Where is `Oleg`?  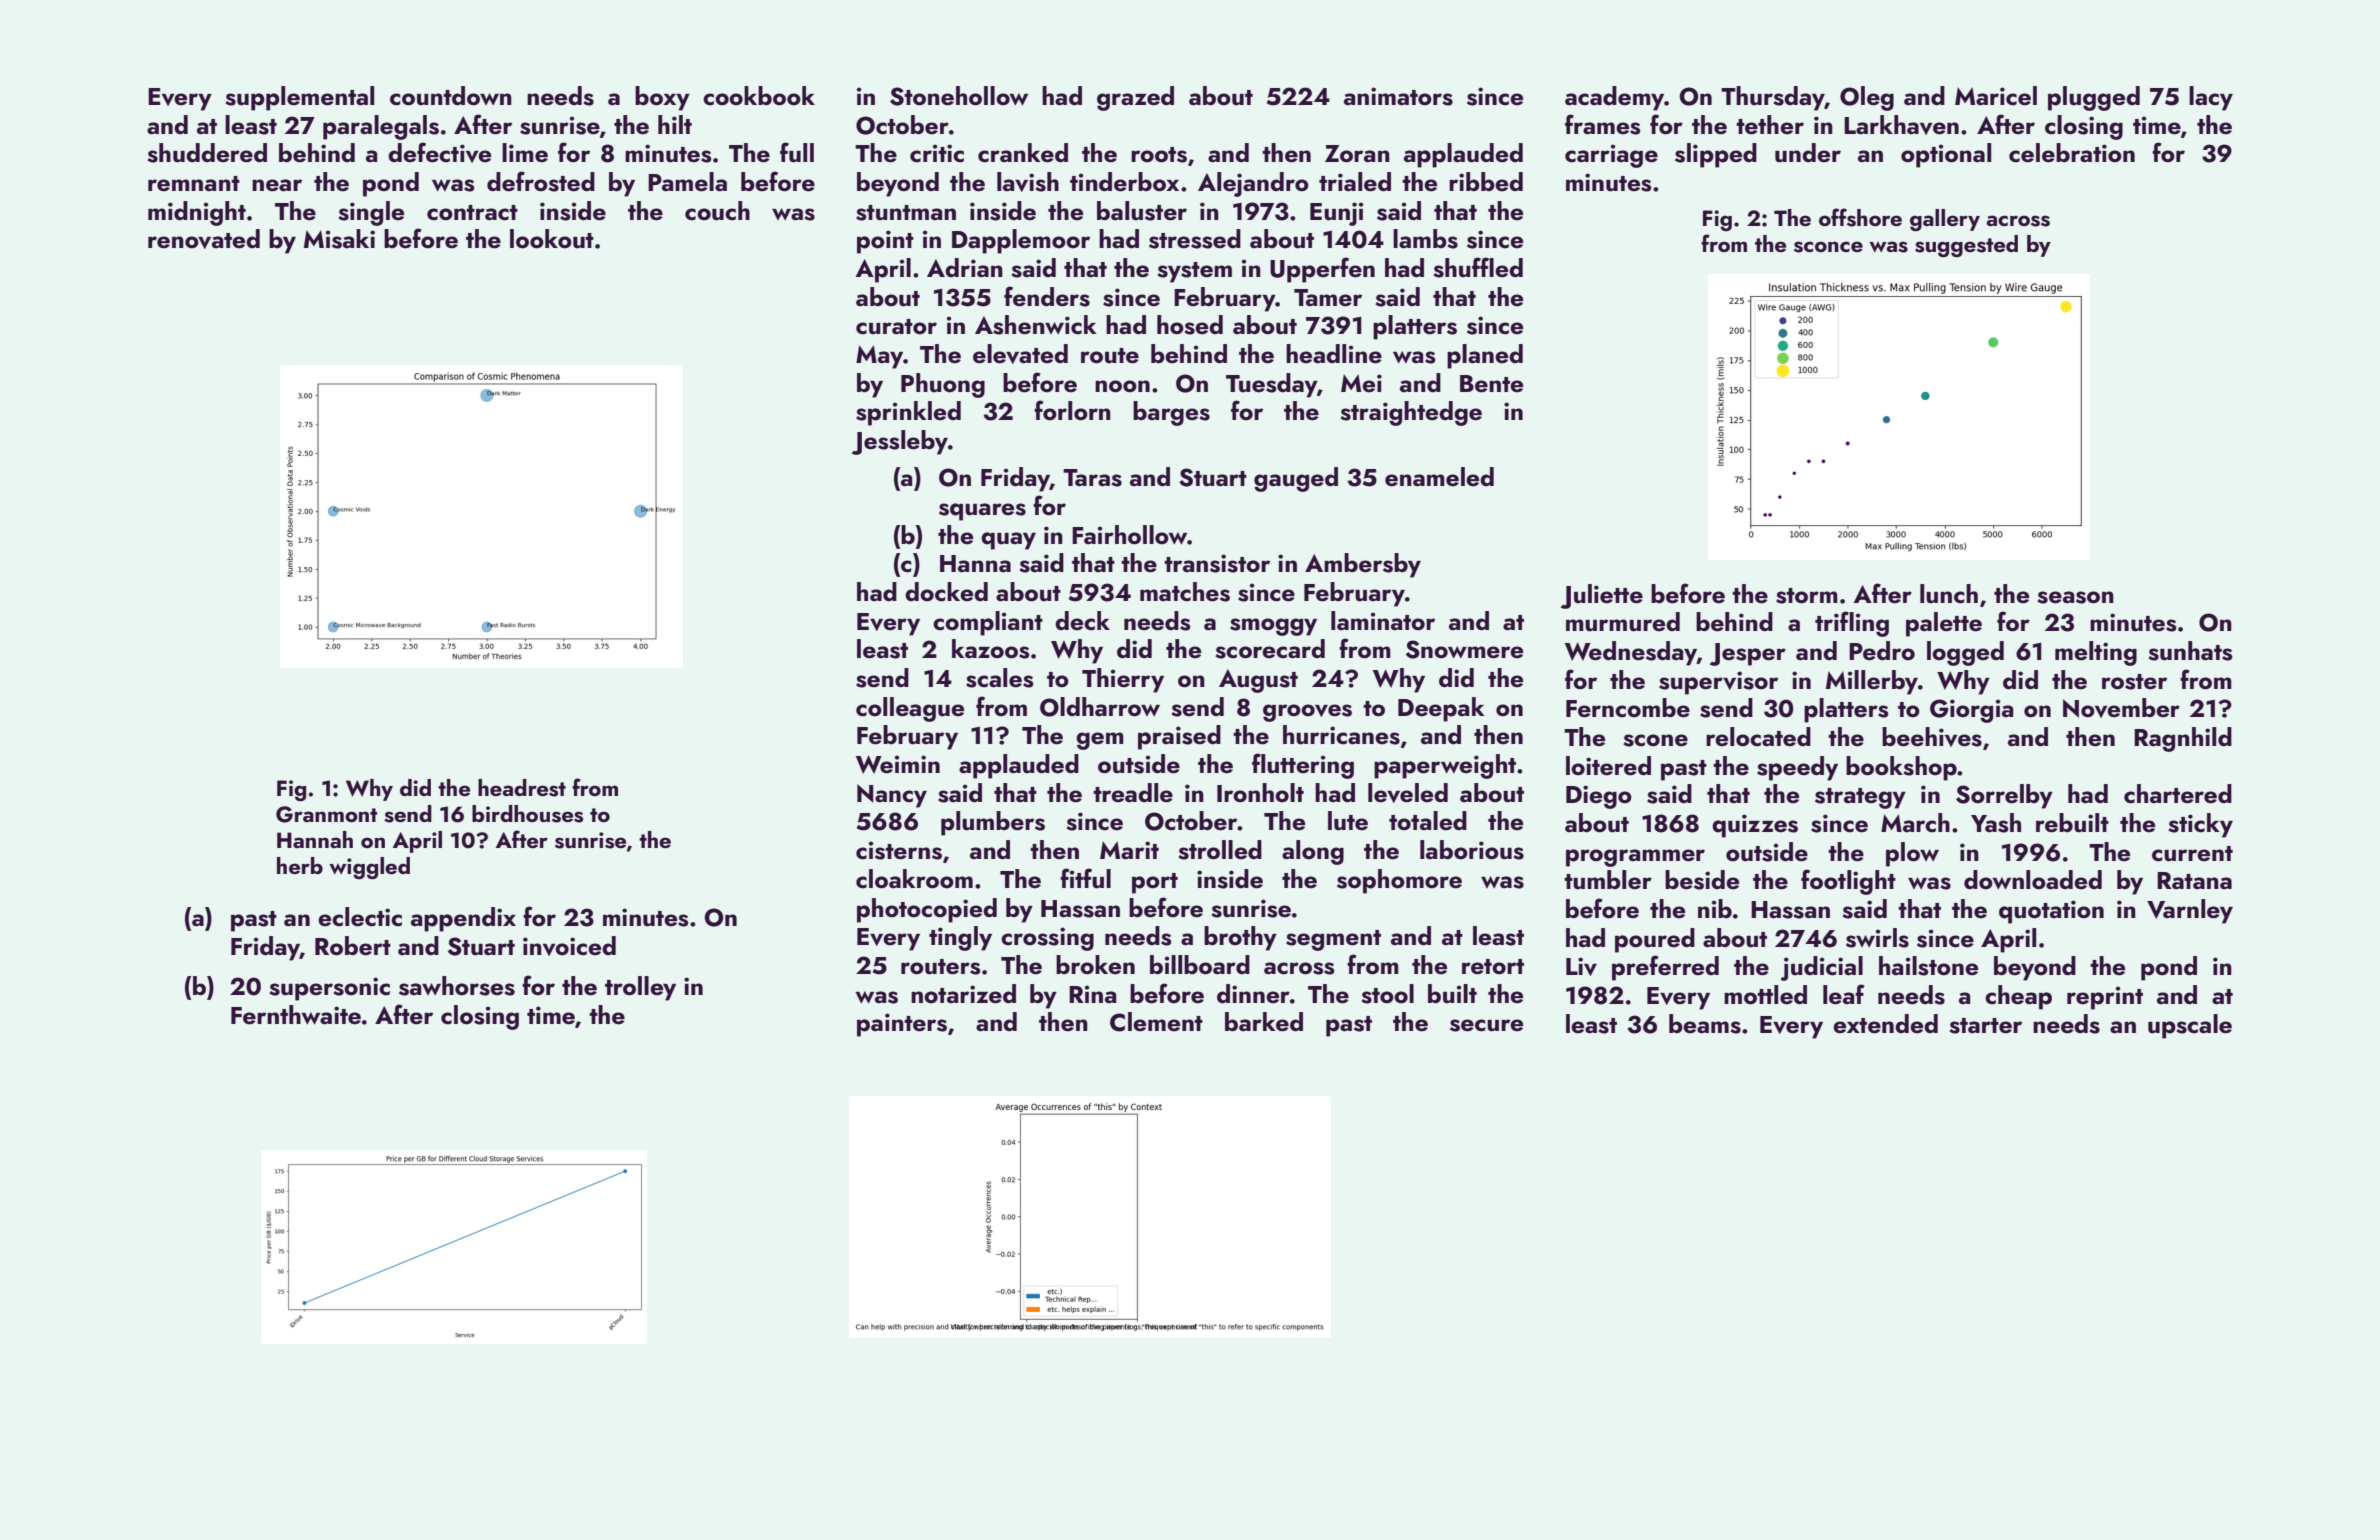 Oleg is located at coordinates (1867, 98).
